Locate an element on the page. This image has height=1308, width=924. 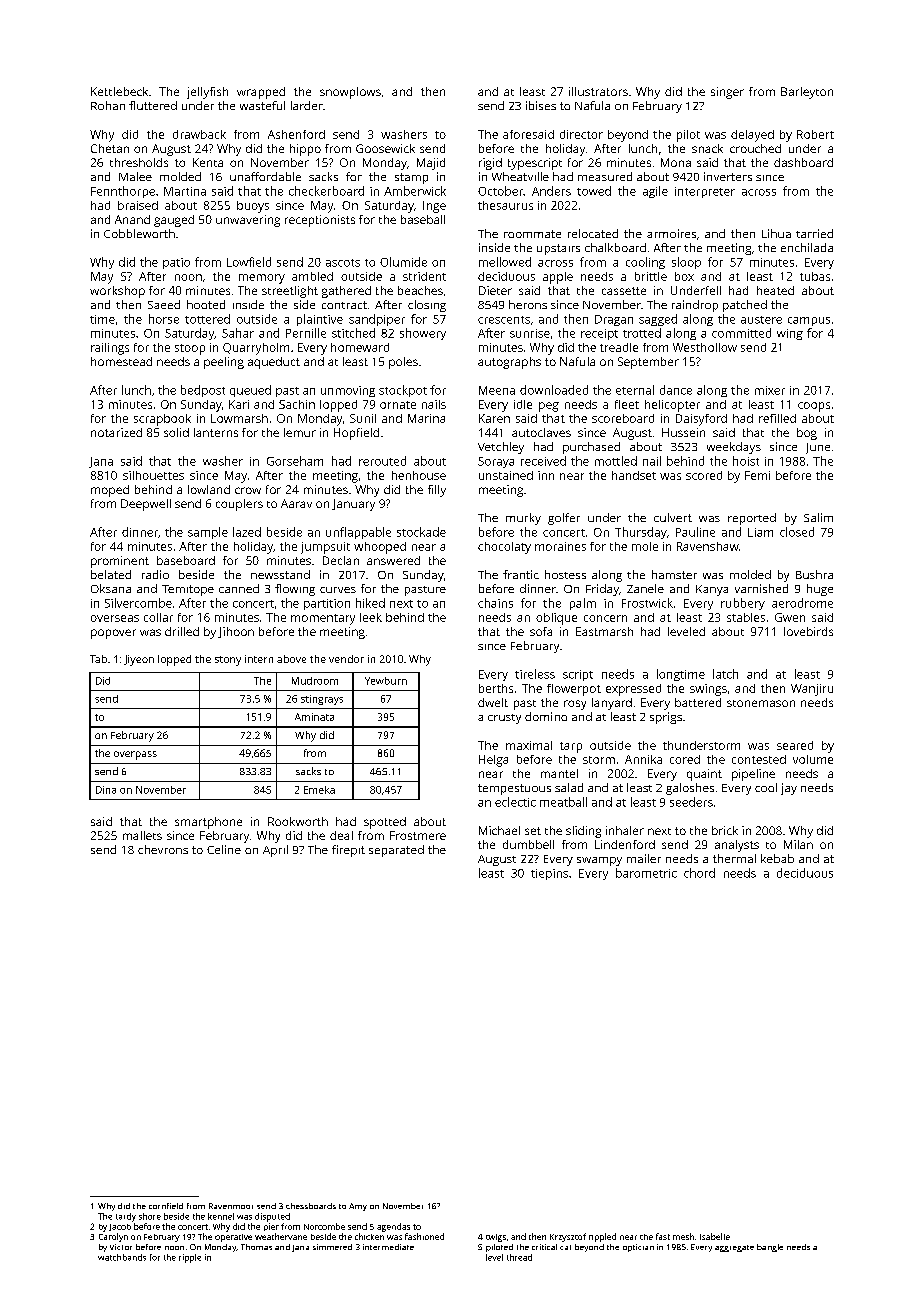
overpass is located at coordinates (135, 755).
